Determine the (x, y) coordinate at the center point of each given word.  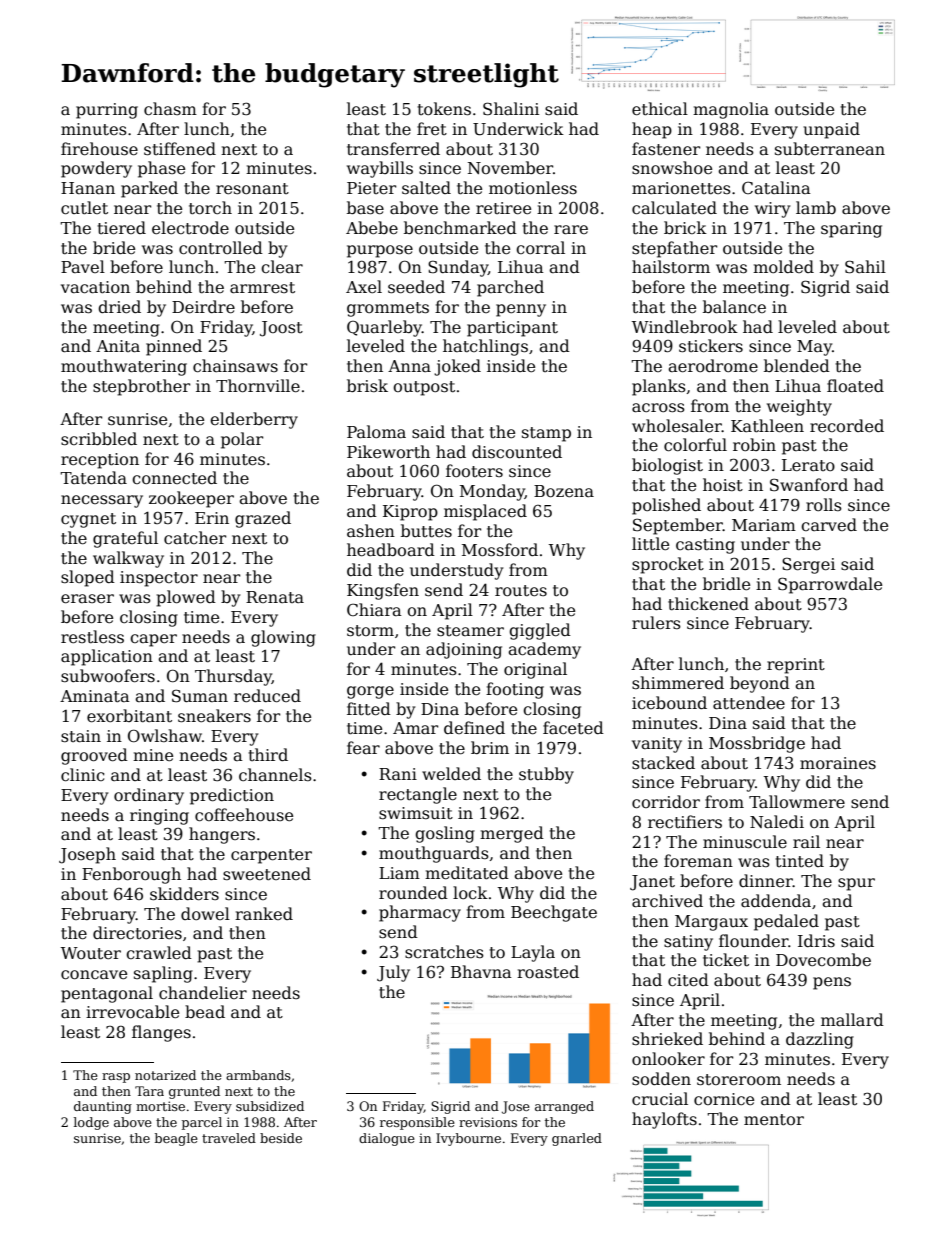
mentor (774, 1120)
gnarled (577, 1139)
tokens (444, 109)
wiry (772, 210)
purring (107, 111)
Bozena (564, 491)
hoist (723, 484)
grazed (263, 519)
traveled (229, 1138)
